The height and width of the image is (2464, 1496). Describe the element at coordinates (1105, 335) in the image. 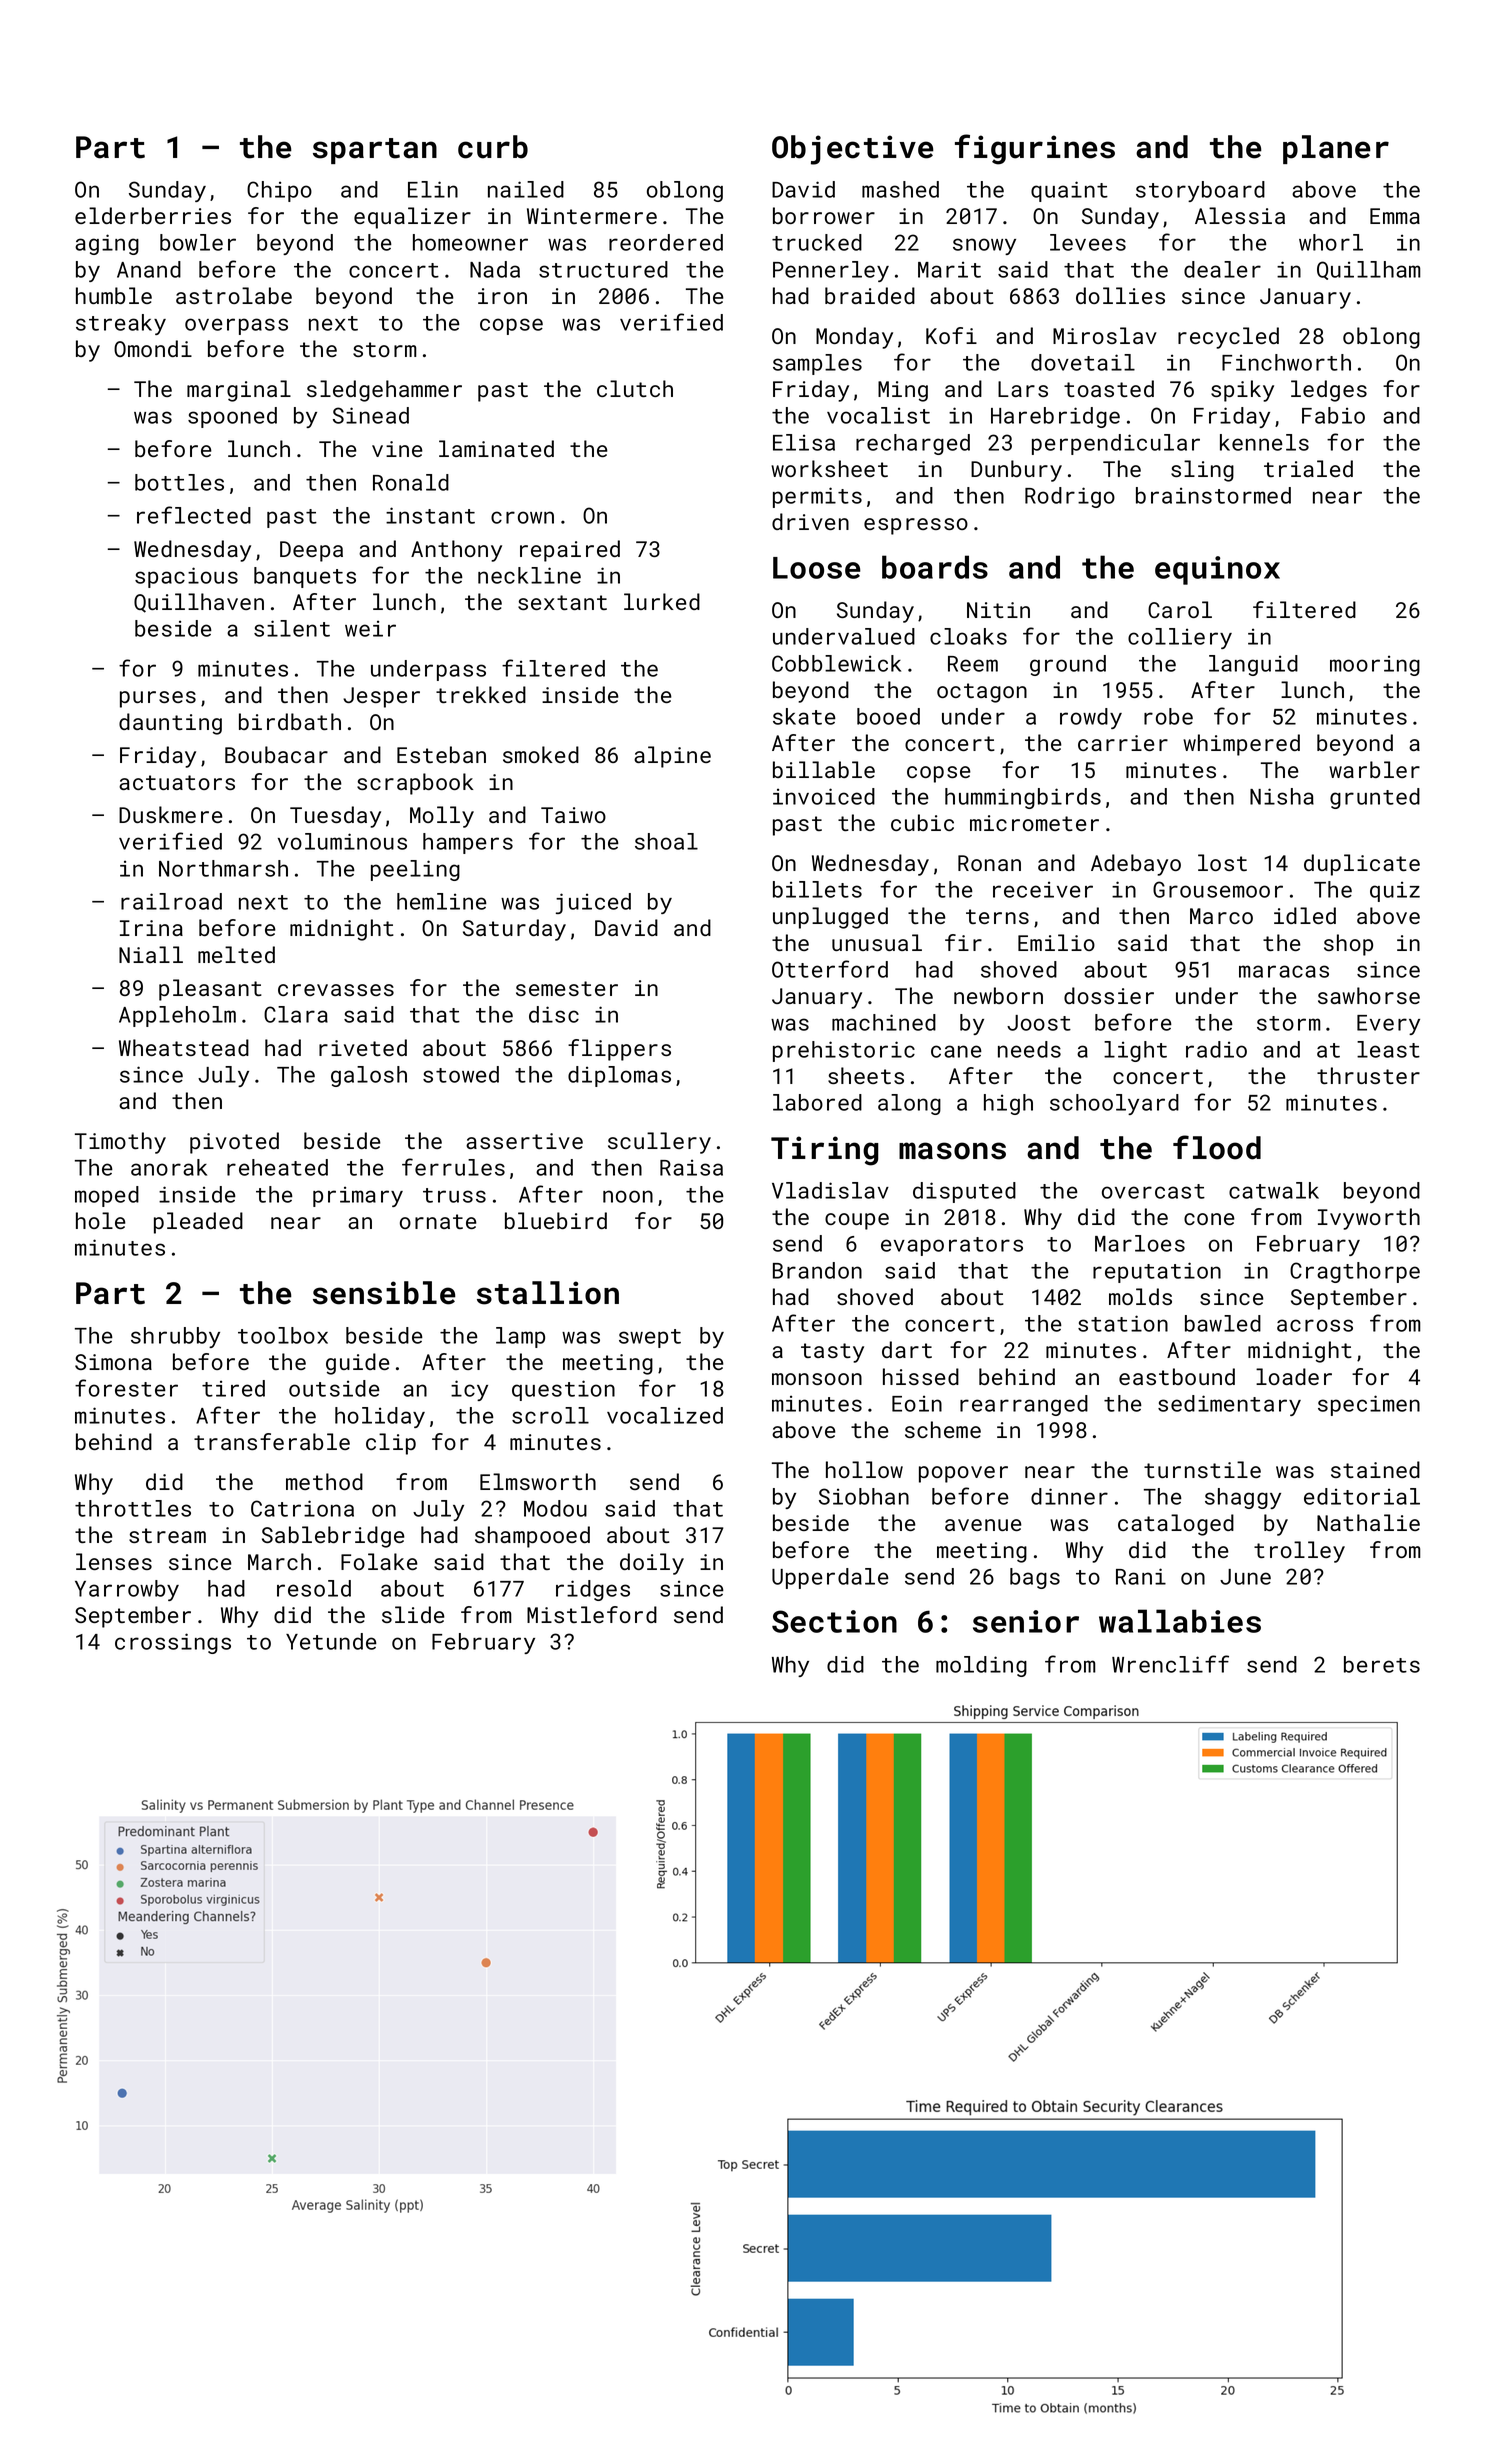

I see `Miroslav` at that location.
